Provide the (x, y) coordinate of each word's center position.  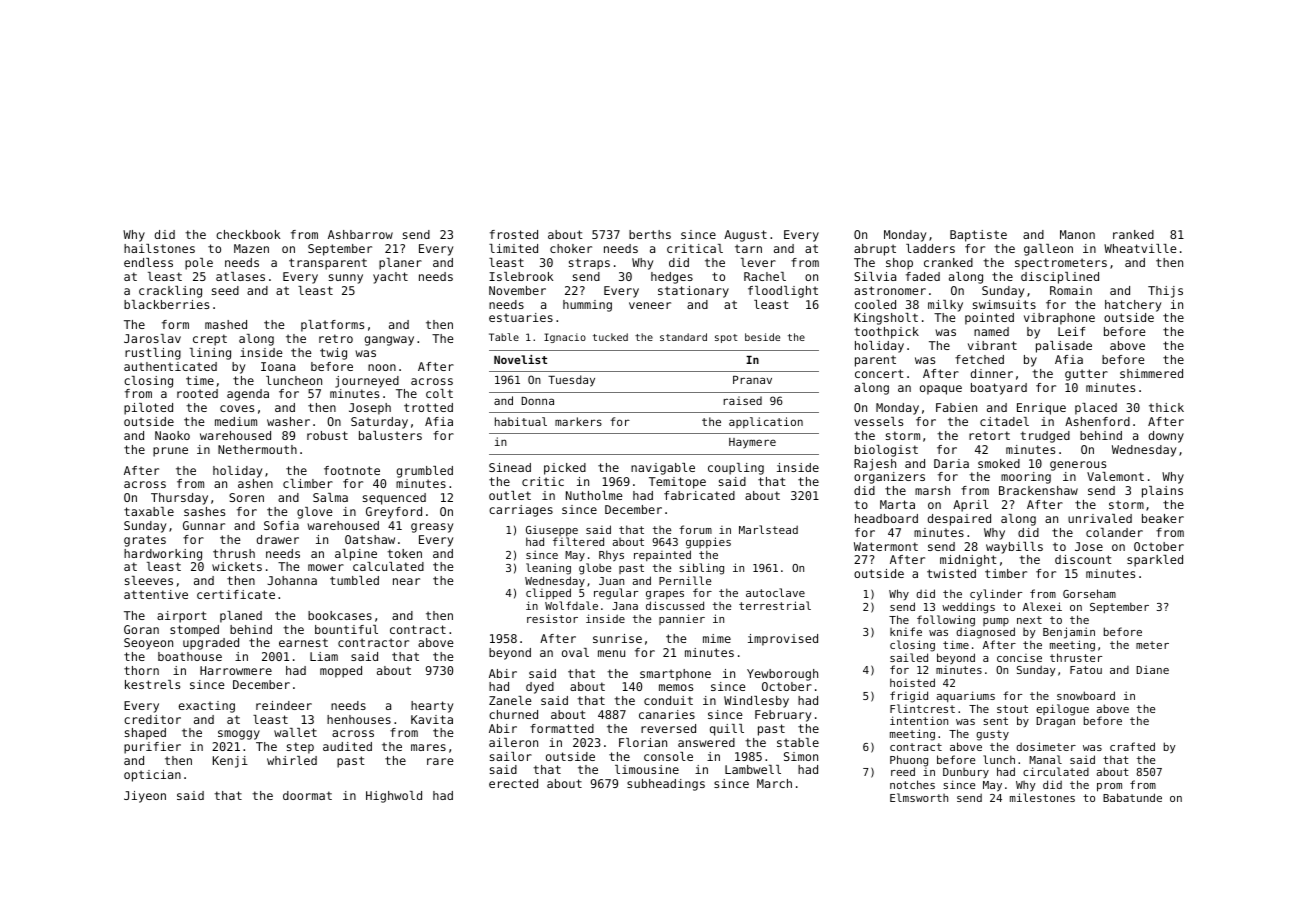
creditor (152, 719)
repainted (662, 555)
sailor (511, 756)
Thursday (179, 499)
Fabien (956, 407)
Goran (141, 629)
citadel (1004, 421)
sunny (346, 279)
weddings (968, 608)
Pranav (752, 380)
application (766, 422)
